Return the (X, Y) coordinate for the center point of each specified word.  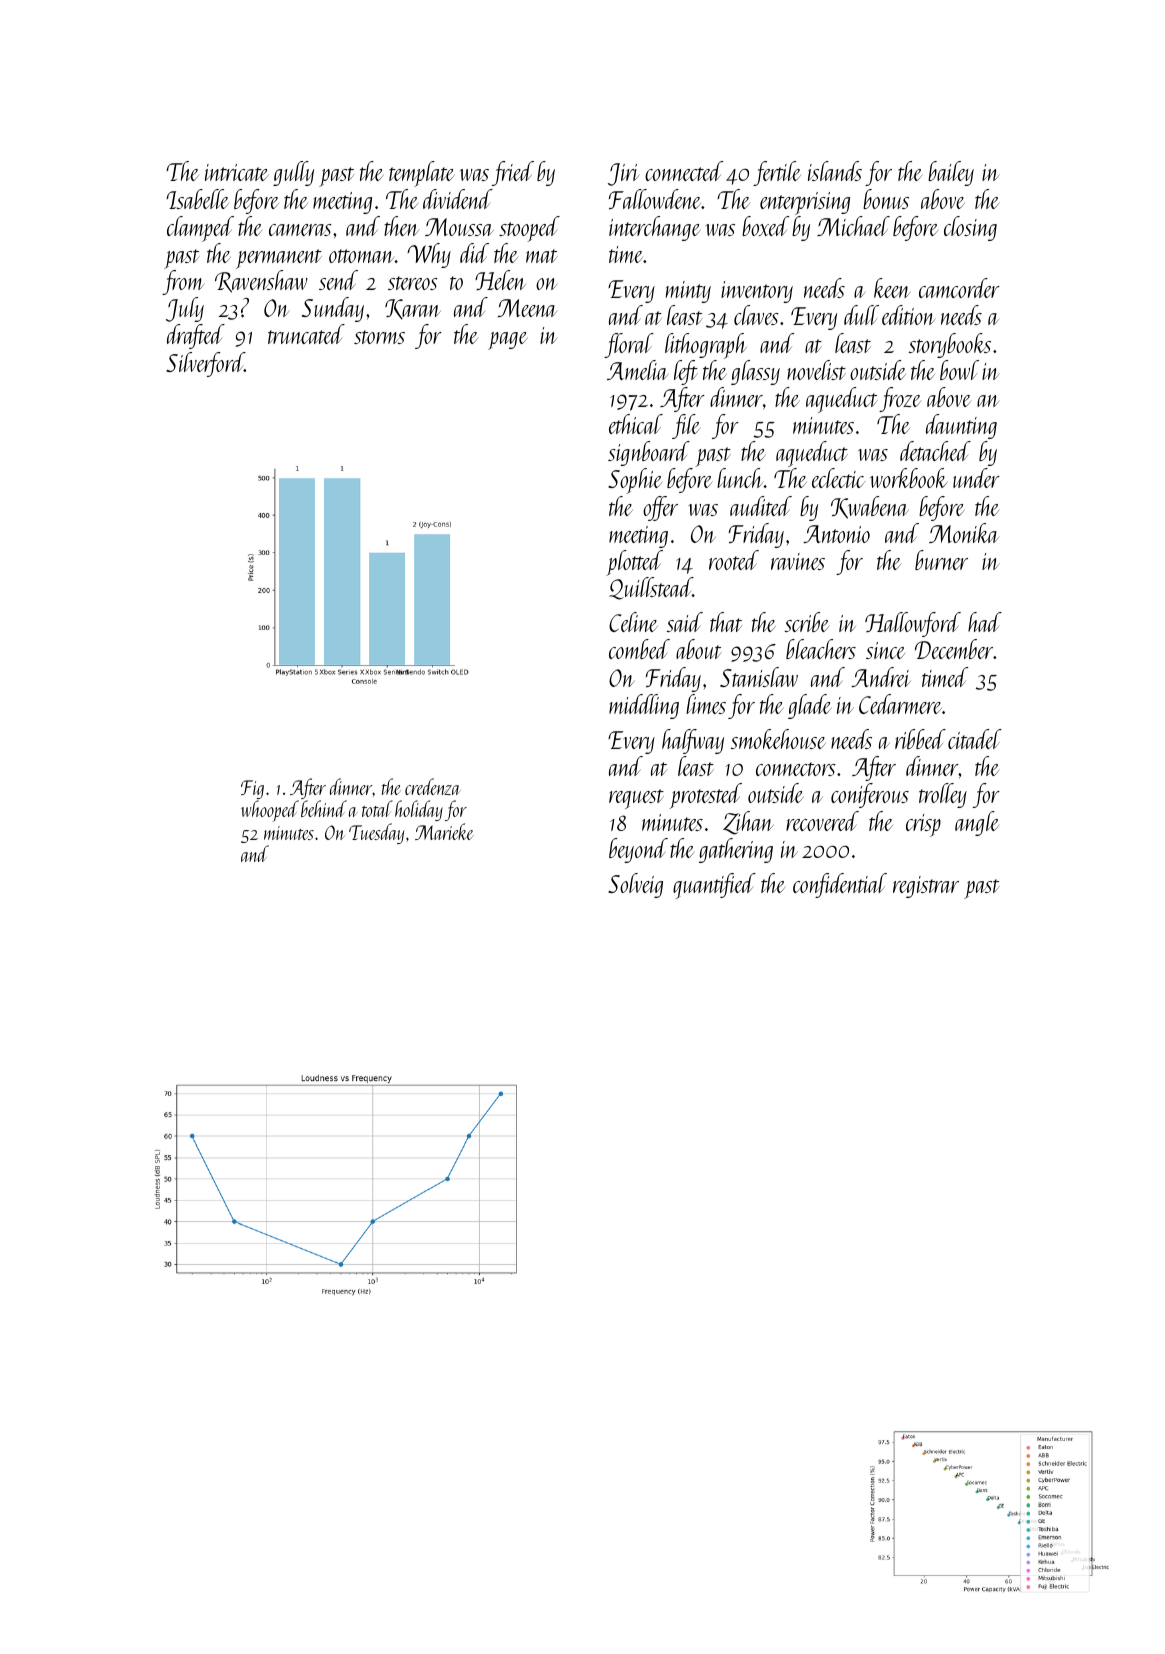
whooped (270, 811)
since (885, 650)
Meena (527, 308)
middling (644, 706)
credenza (433, 786)
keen (892, 288)
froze (900, 399)
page (507, 341)
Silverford (205, 364)
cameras (300, 230)
